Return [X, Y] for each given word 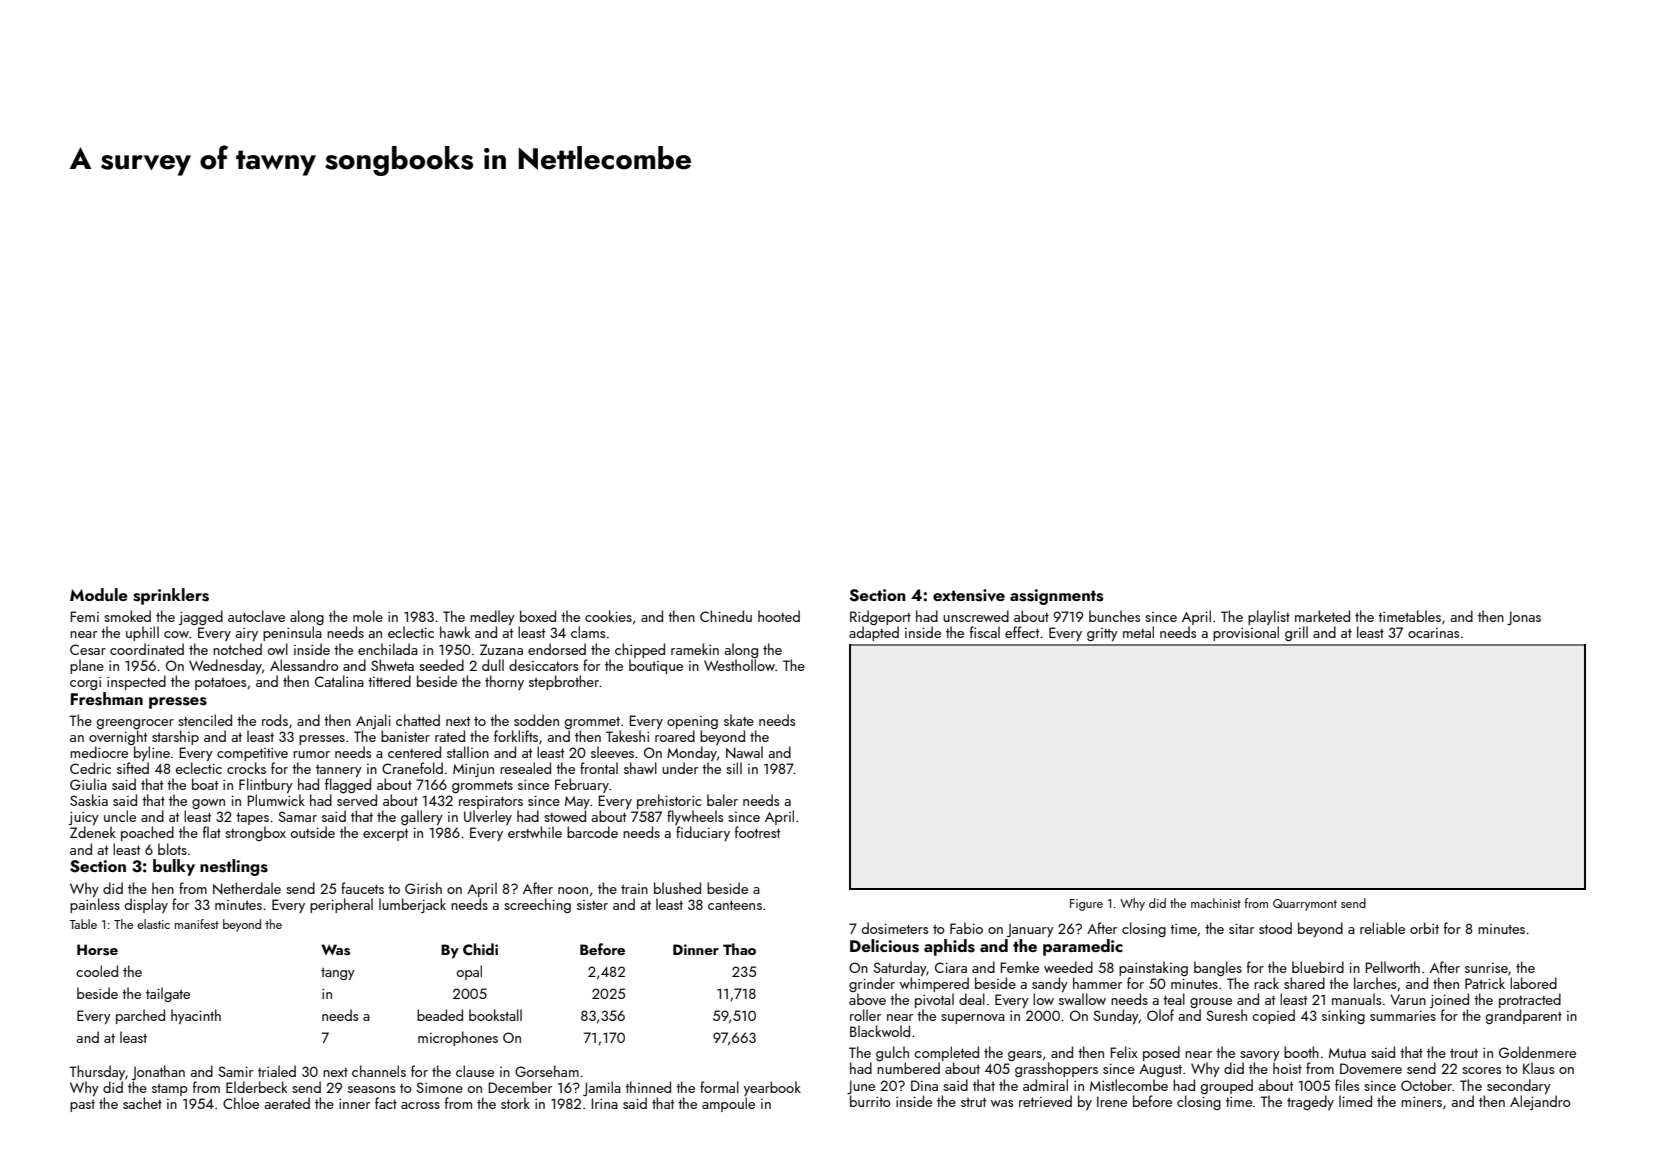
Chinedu [726, 616]
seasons [371, 1089]
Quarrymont [1305, 905]
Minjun [473, 770]
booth [1301, 1052]
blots [172, 849]
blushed [677, 888]
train [634, 889]
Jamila [602, 1088]
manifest [197, 924]
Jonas [1524, 618]
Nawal [744, 752]
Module [99, 594]
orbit [1424, 928]
